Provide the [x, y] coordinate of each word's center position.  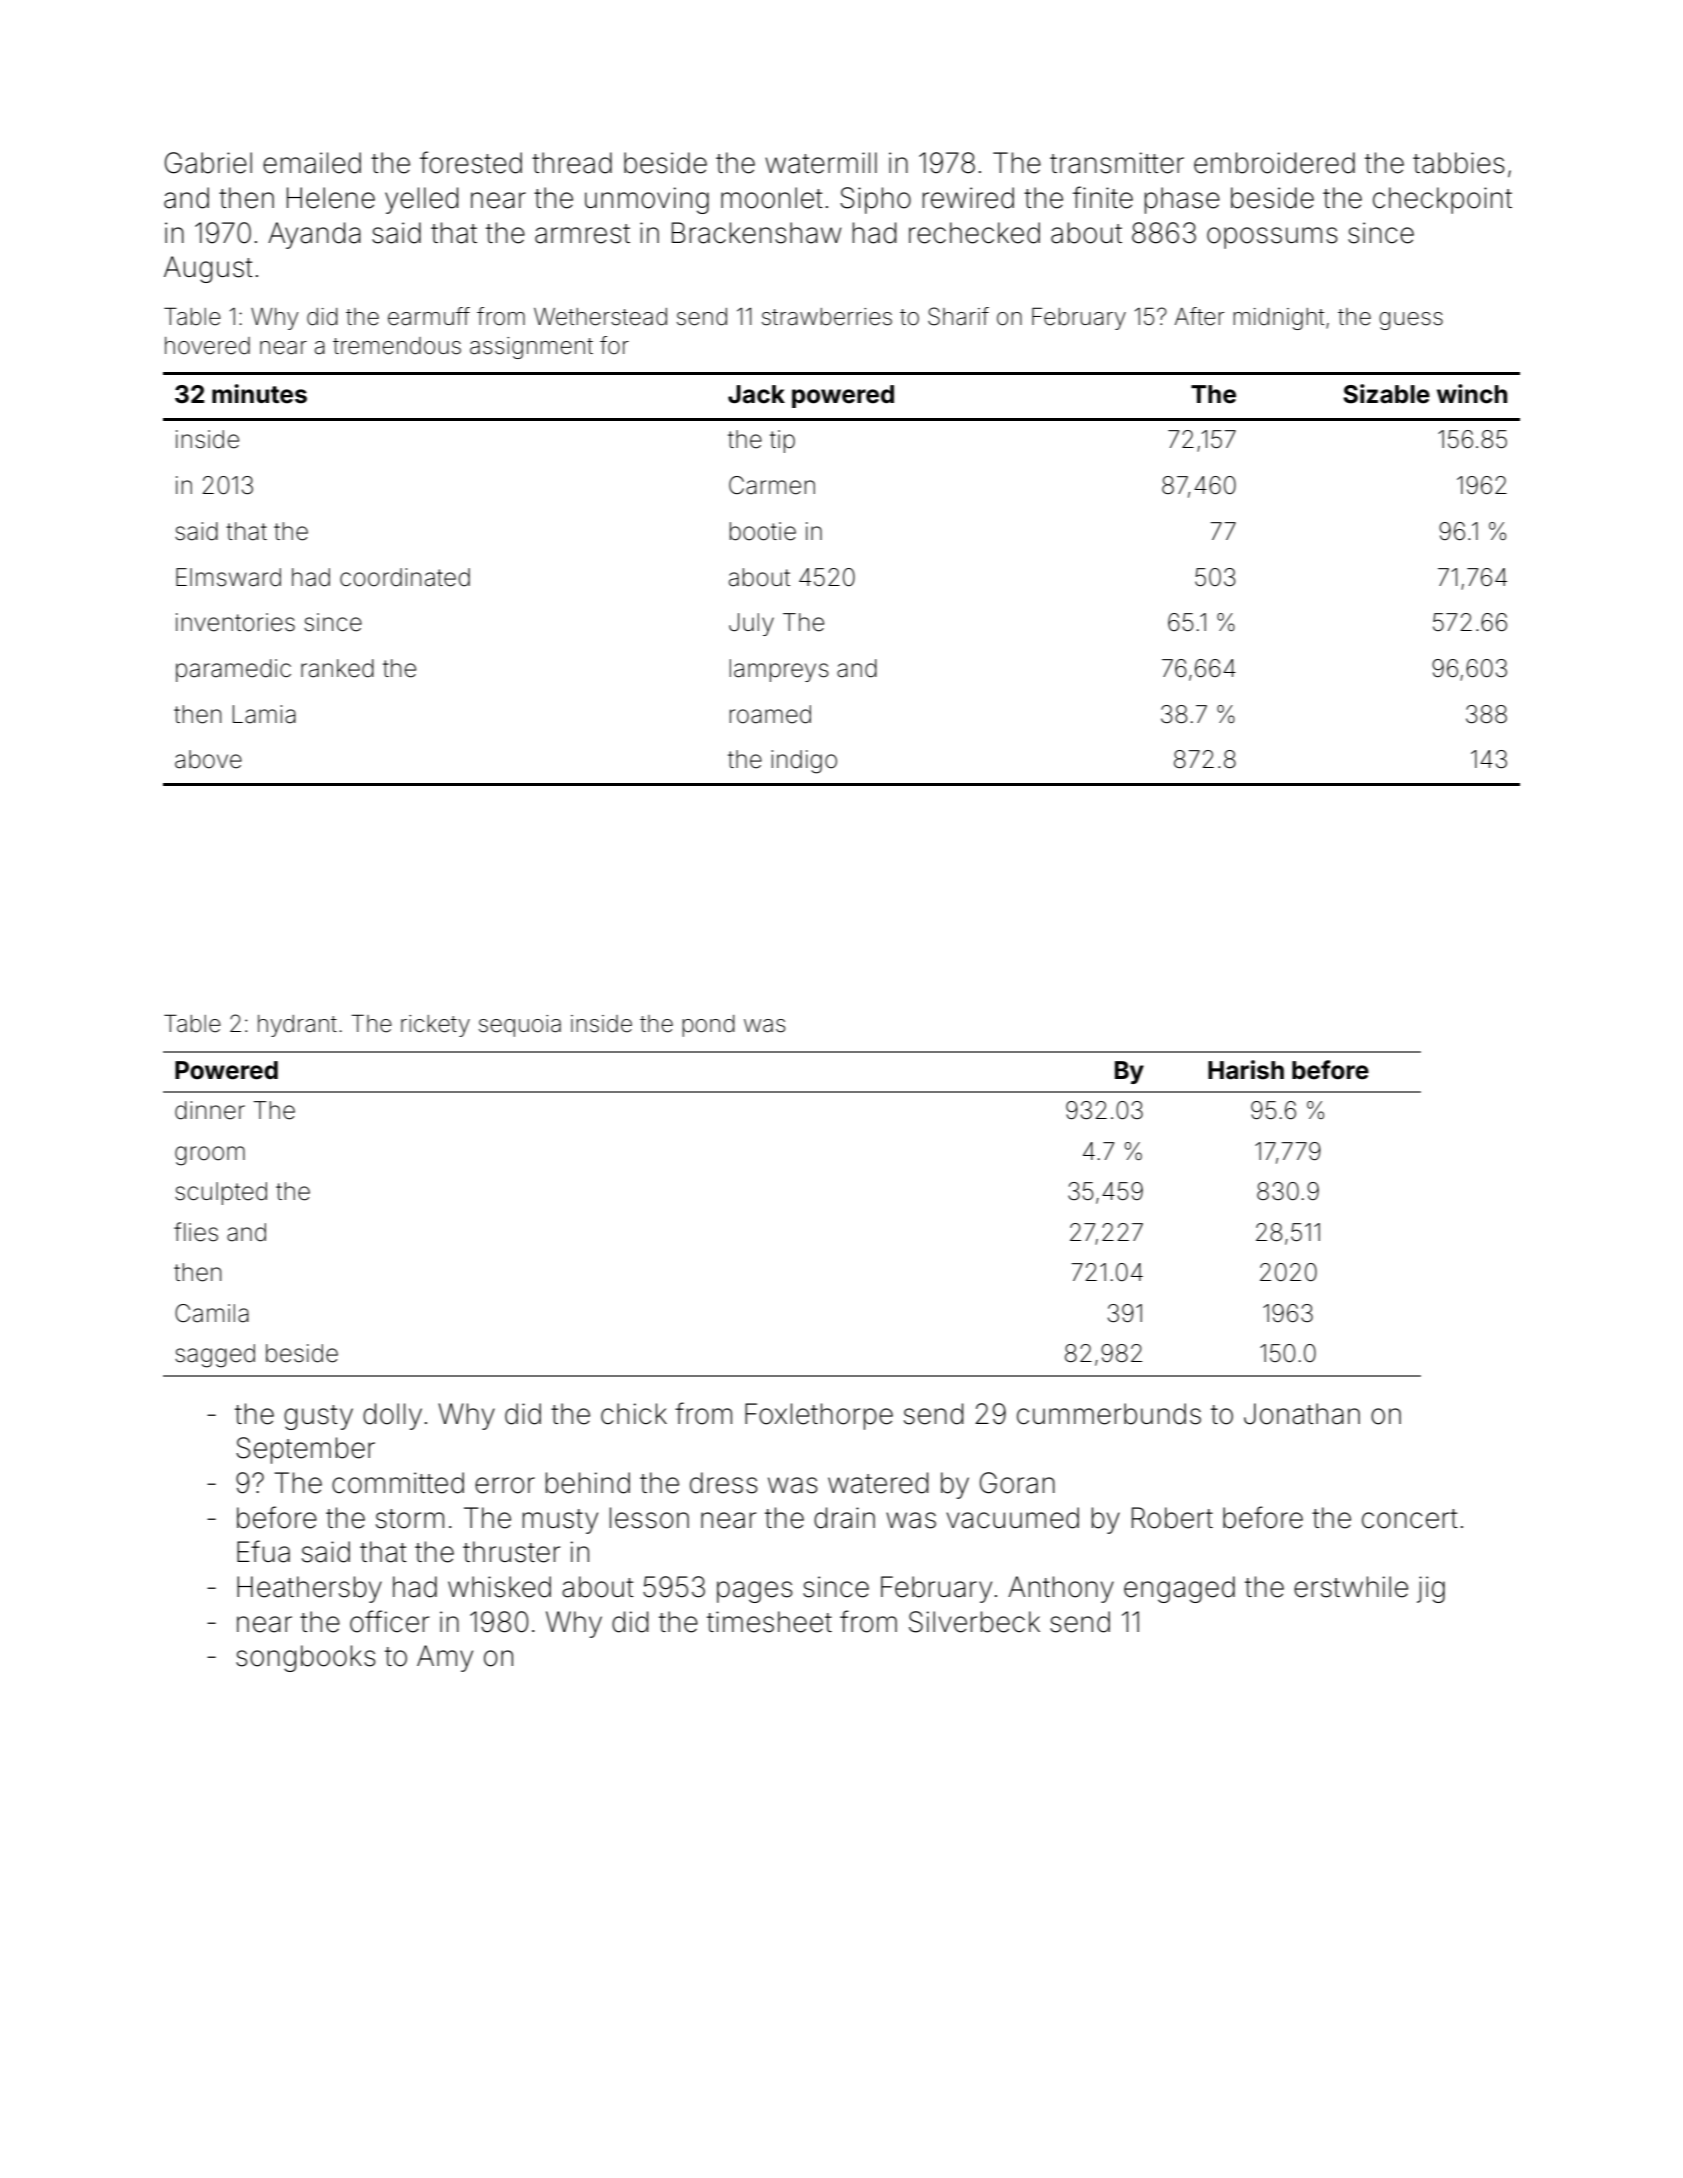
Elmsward [228, 577]
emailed [312, 163]
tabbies [1458, 163]
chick [634, 1414]
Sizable [1386, 394]
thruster [511, 1552]
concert [1410, 1519]
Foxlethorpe [819, 1416]
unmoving [647, 200]
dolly [392, 1416]
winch [1472, 394]
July [751, 624]
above [208, 759]
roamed [770, 714]
